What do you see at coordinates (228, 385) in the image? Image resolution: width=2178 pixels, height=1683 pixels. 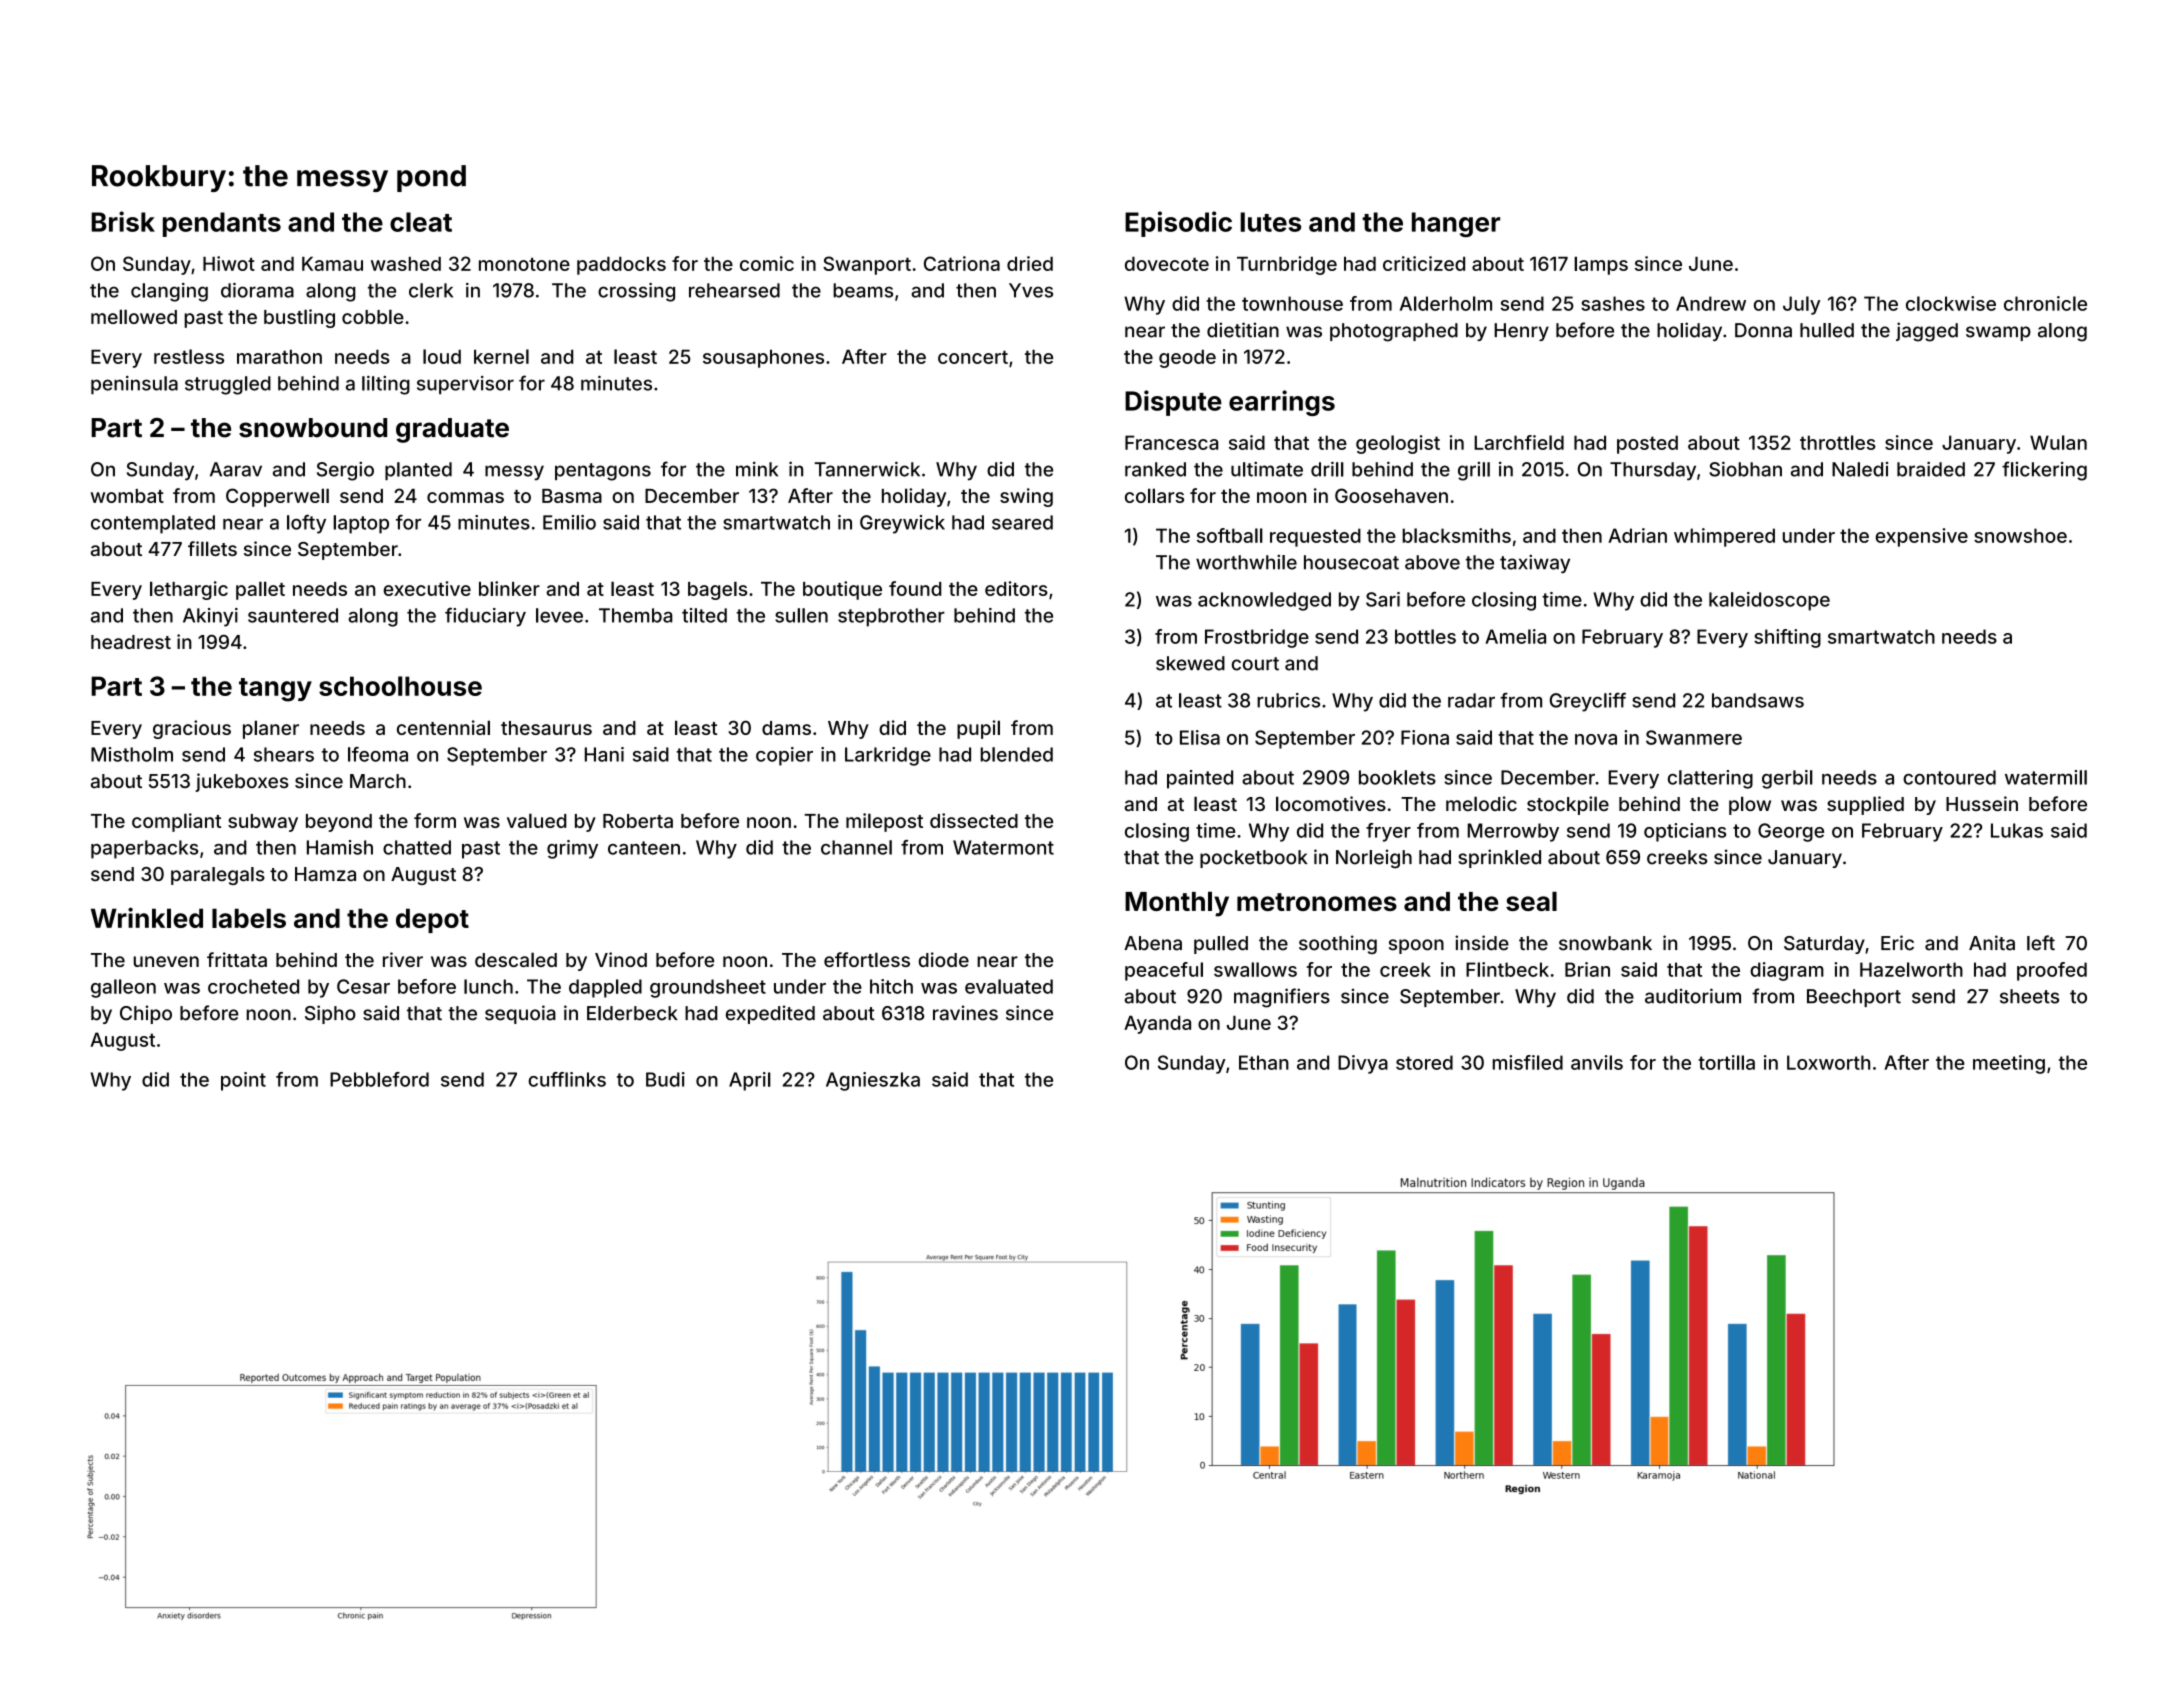 I see `struggled` at bounding box center [228, 385].
